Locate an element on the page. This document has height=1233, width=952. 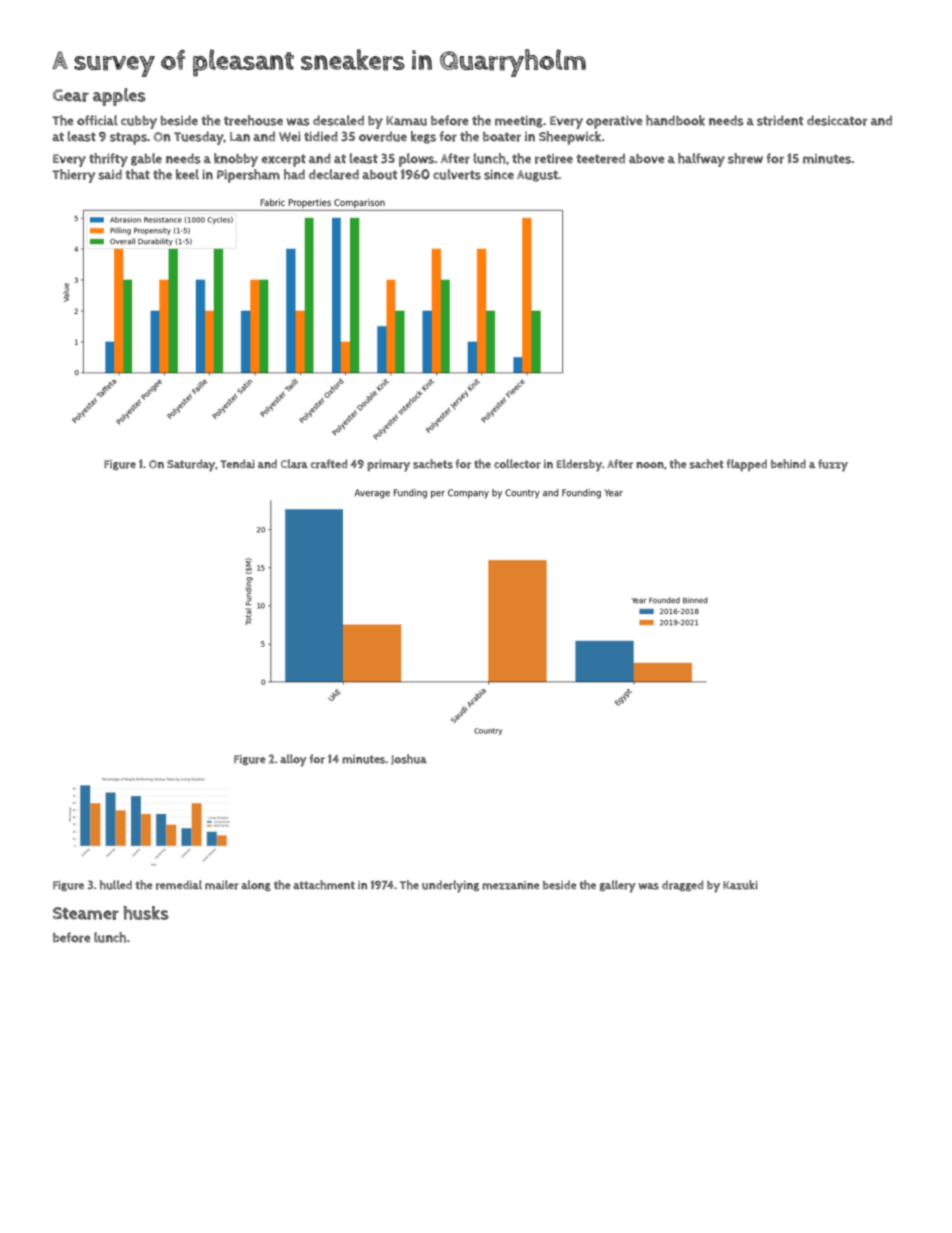
apples is located at coordinates (119, 97).
